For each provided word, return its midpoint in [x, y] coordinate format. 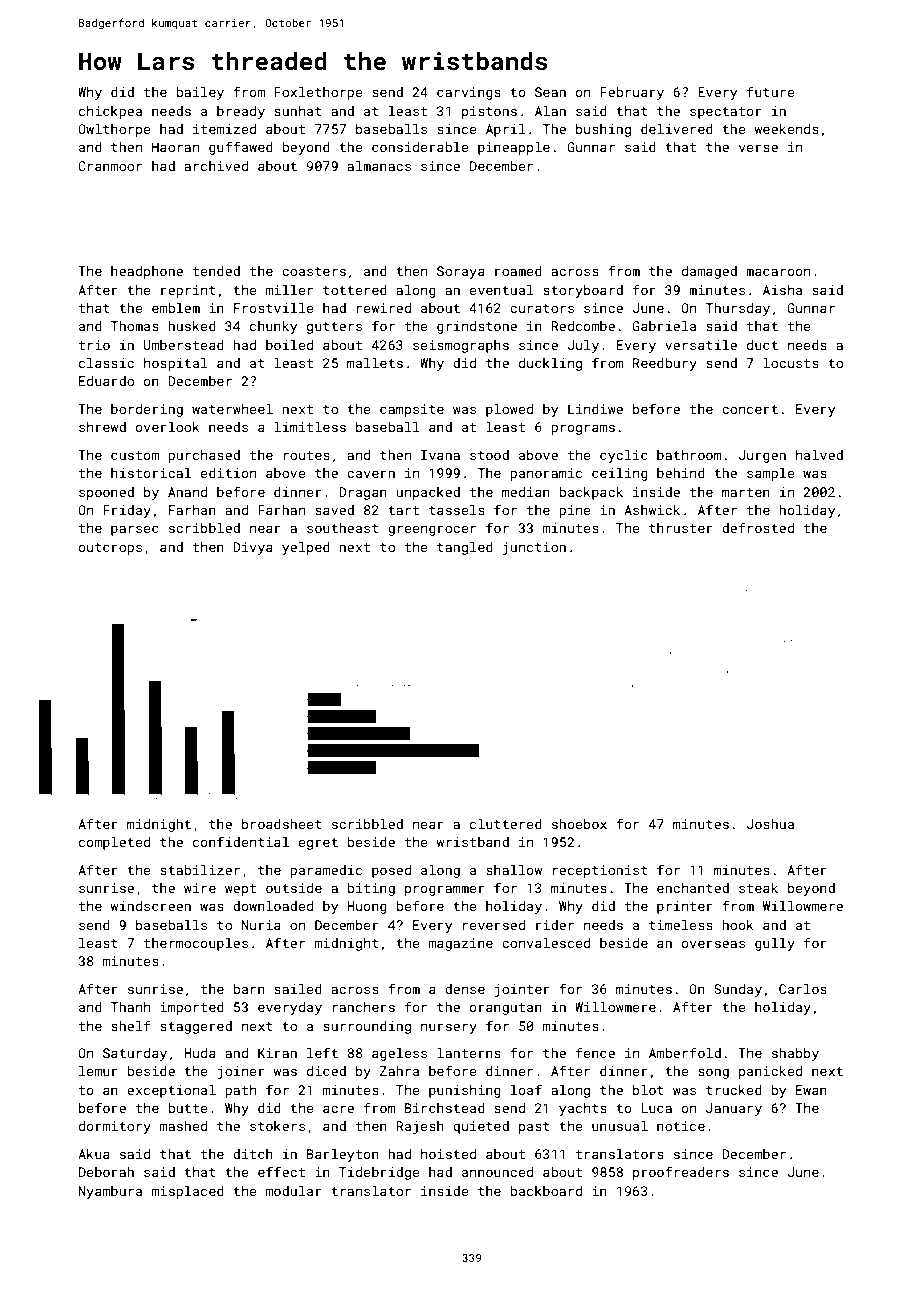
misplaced [188, 1192]
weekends [786, 129]
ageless [399, 1054]
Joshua [770, 824]
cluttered [506, 824]
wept [240, 890]
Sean [550, 92]
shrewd [102, 427]
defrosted [758, 527]
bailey [200, 93]
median [526, 492]
